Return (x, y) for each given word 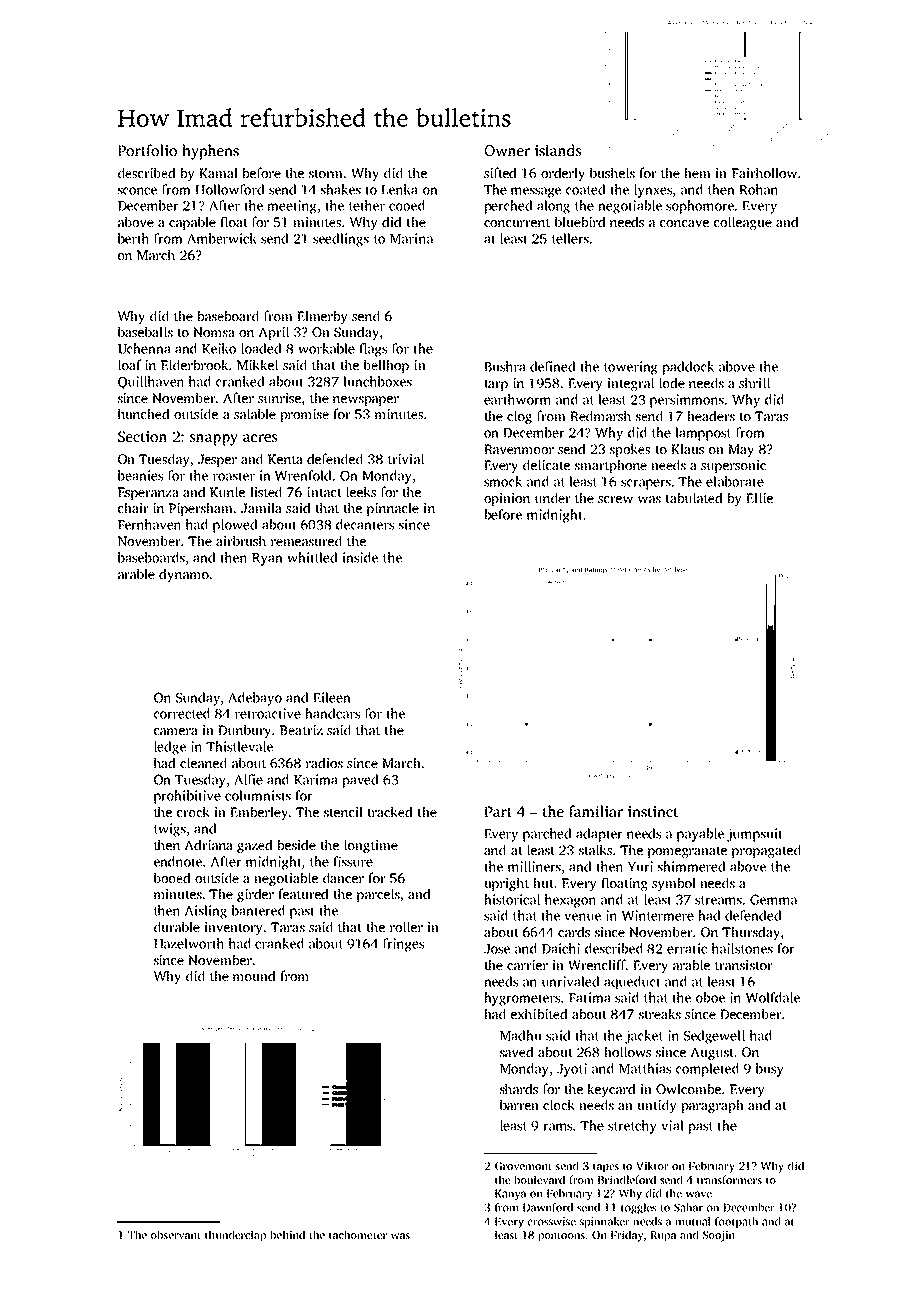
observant (176, 1234)
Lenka (399, 189)
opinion (507, 499)
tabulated (694, 497)
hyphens (210, 152)
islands (558, 150)
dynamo (184, 575)
